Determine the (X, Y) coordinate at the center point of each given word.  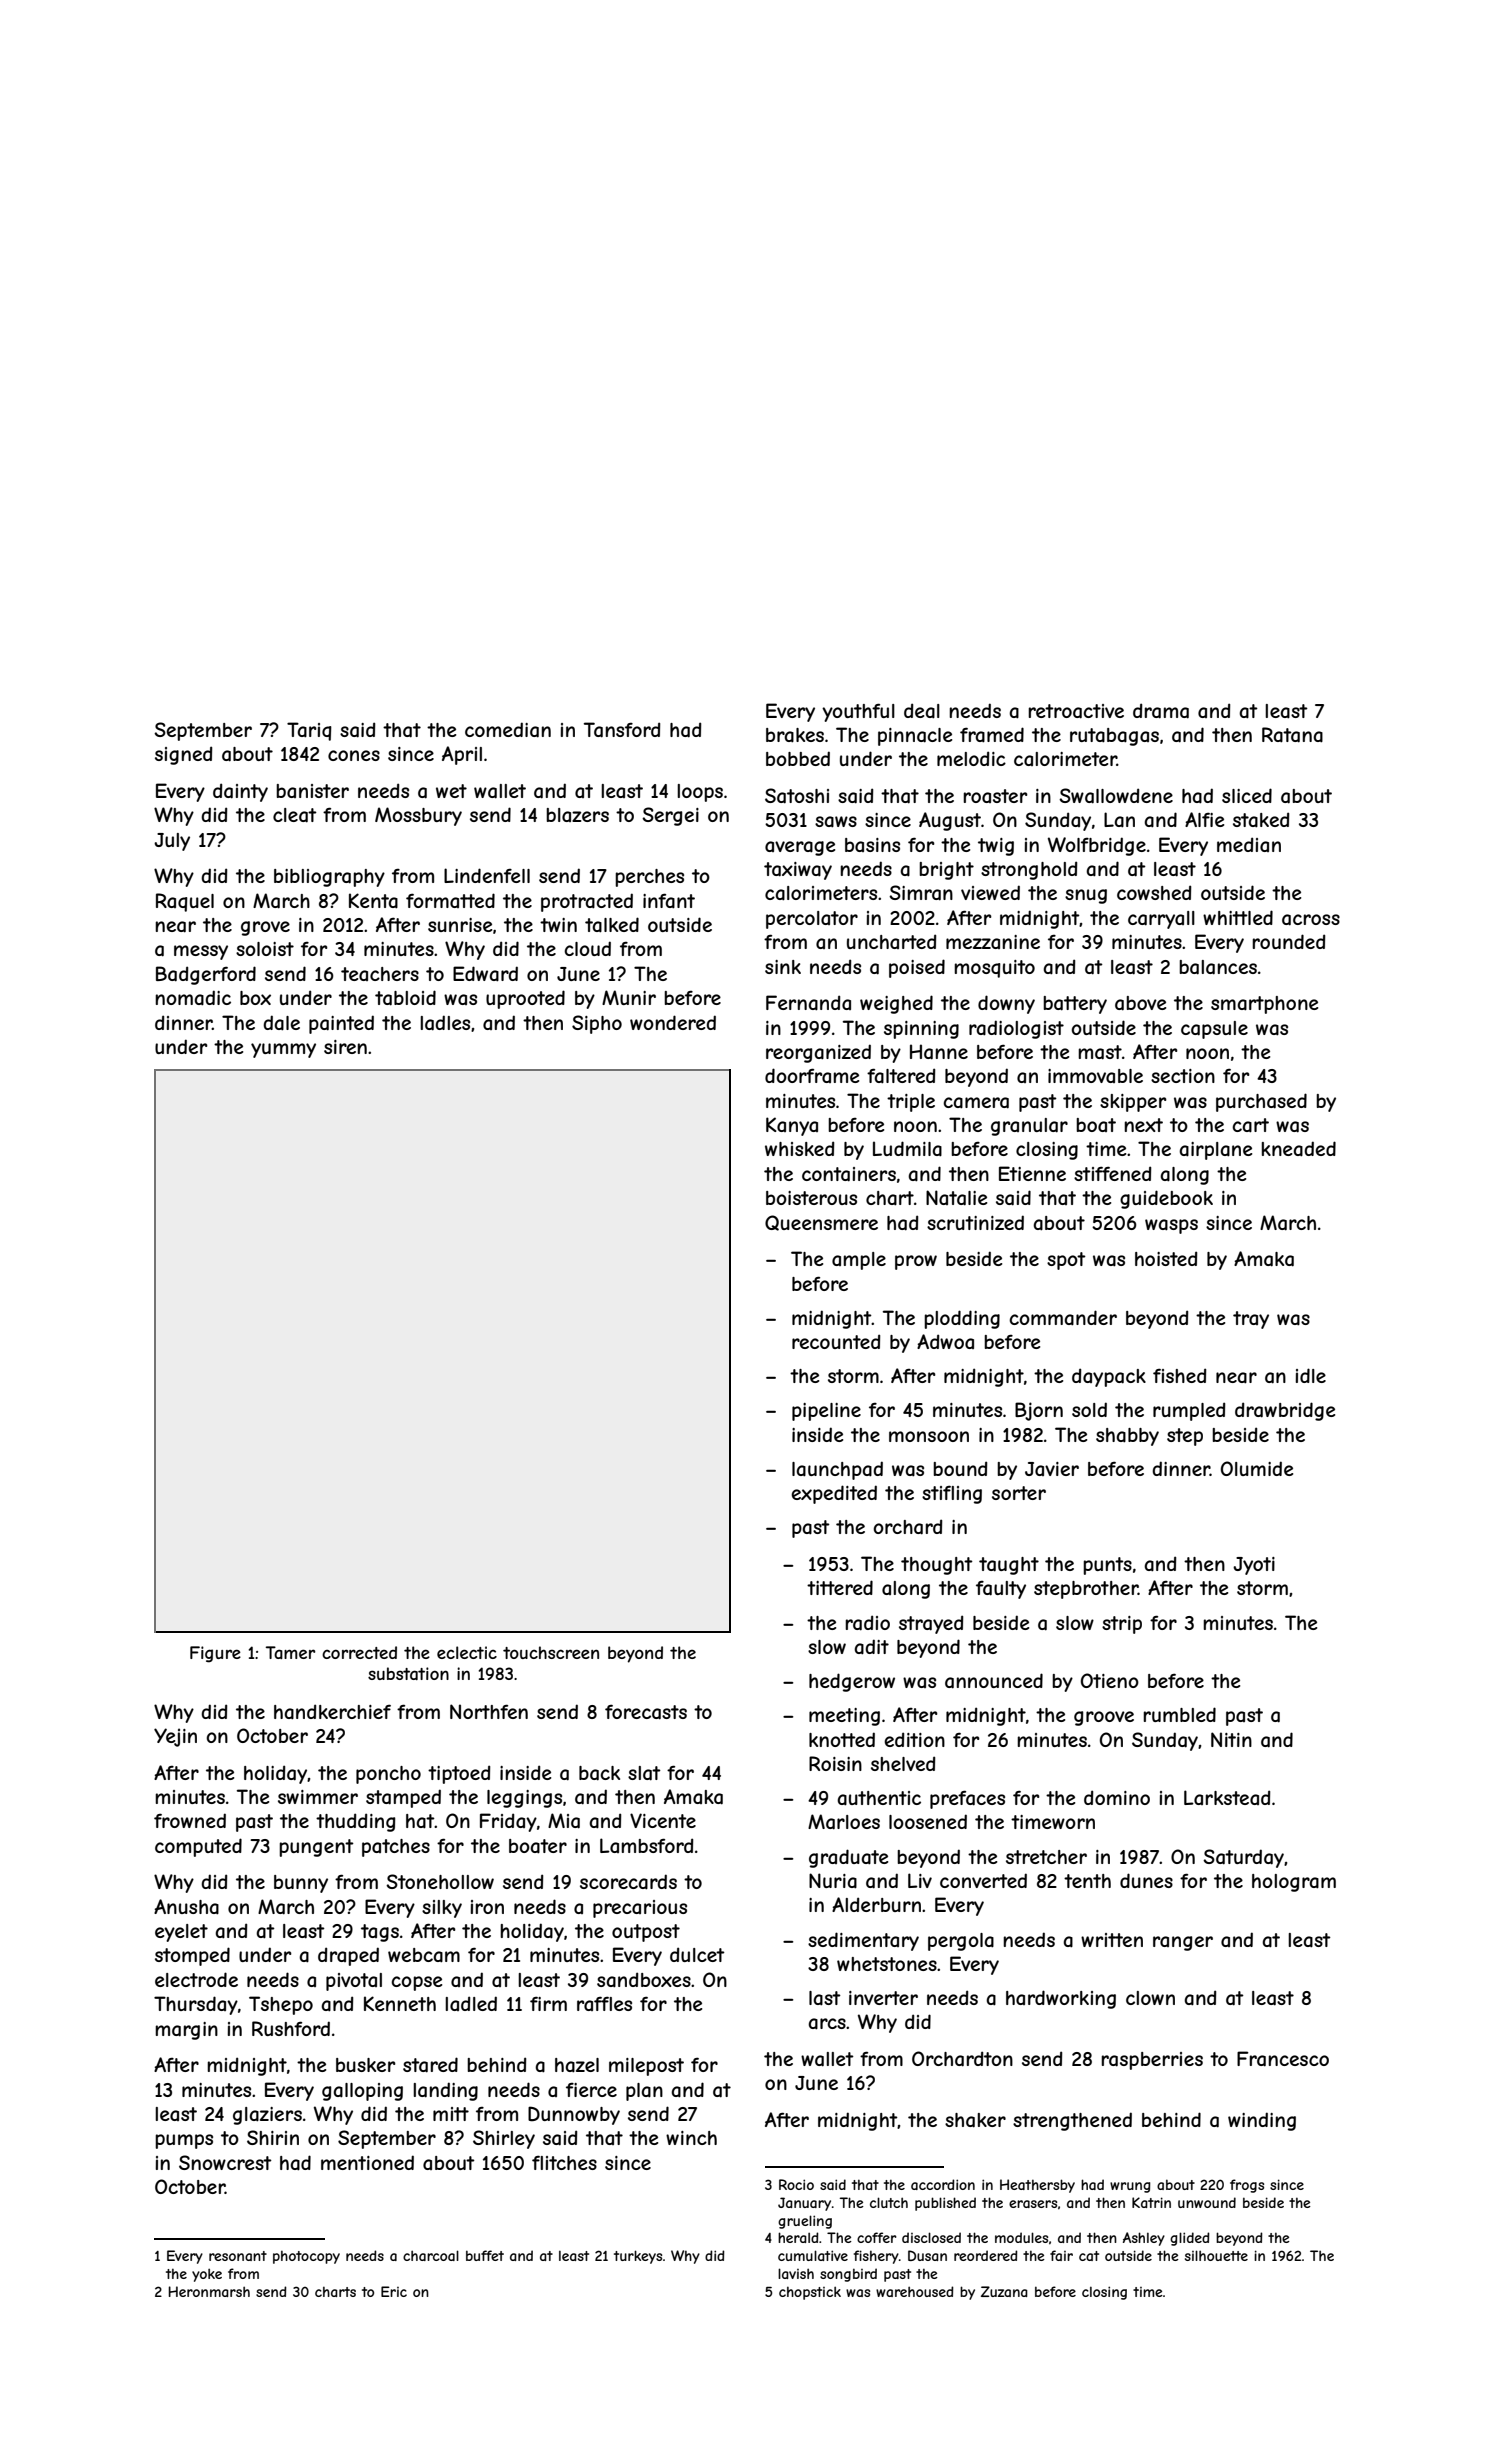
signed (183, 755)
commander (1063, 1318)
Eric (394, 2291)
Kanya (792, 1126)
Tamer (290, 1652)
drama (1161, 711)
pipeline (826, 1412)
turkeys (638, 2257)
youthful (858, 712)
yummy (283, 1050)
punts (1107, 1566)
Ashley (1144, 2239)
